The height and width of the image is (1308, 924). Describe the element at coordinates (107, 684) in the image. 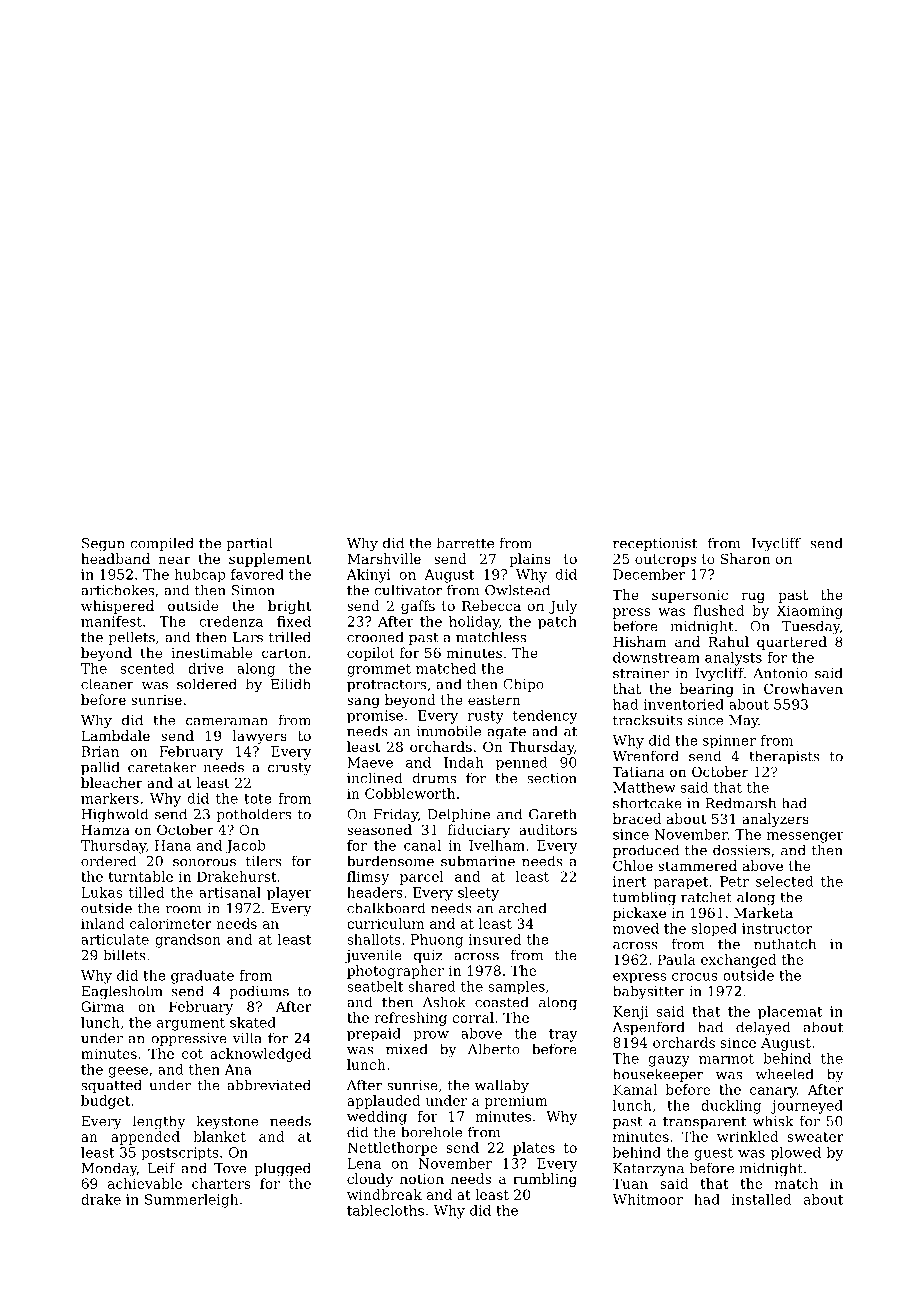

I see `cleaner` at that location.
